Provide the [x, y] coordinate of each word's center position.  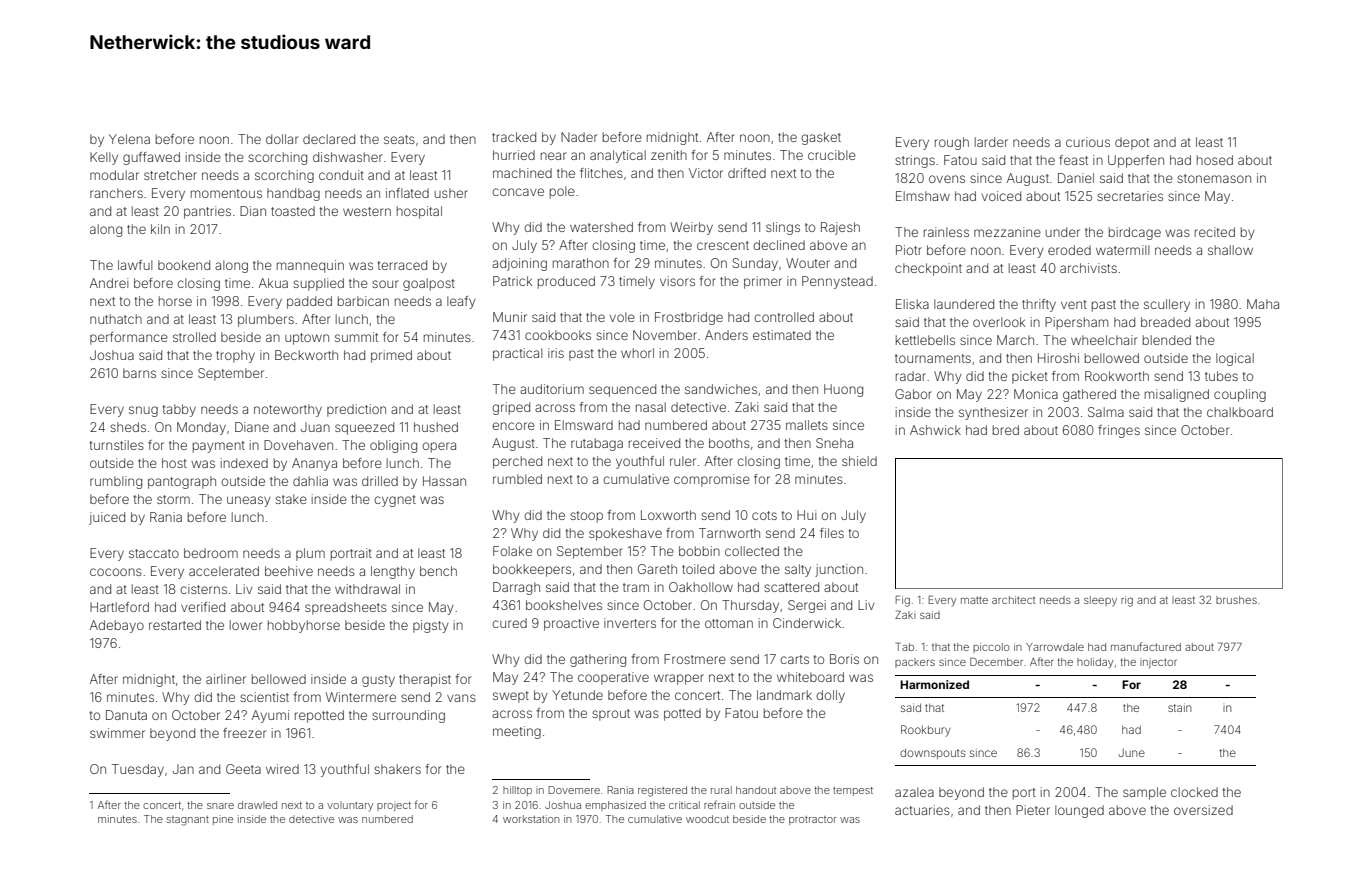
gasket [821, 138]
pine [223, 820]
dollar [282, 139]
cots [764, 515]
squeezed [364, 428]
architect [1013, 600]
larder [991, 142]
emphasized [615, 806]
